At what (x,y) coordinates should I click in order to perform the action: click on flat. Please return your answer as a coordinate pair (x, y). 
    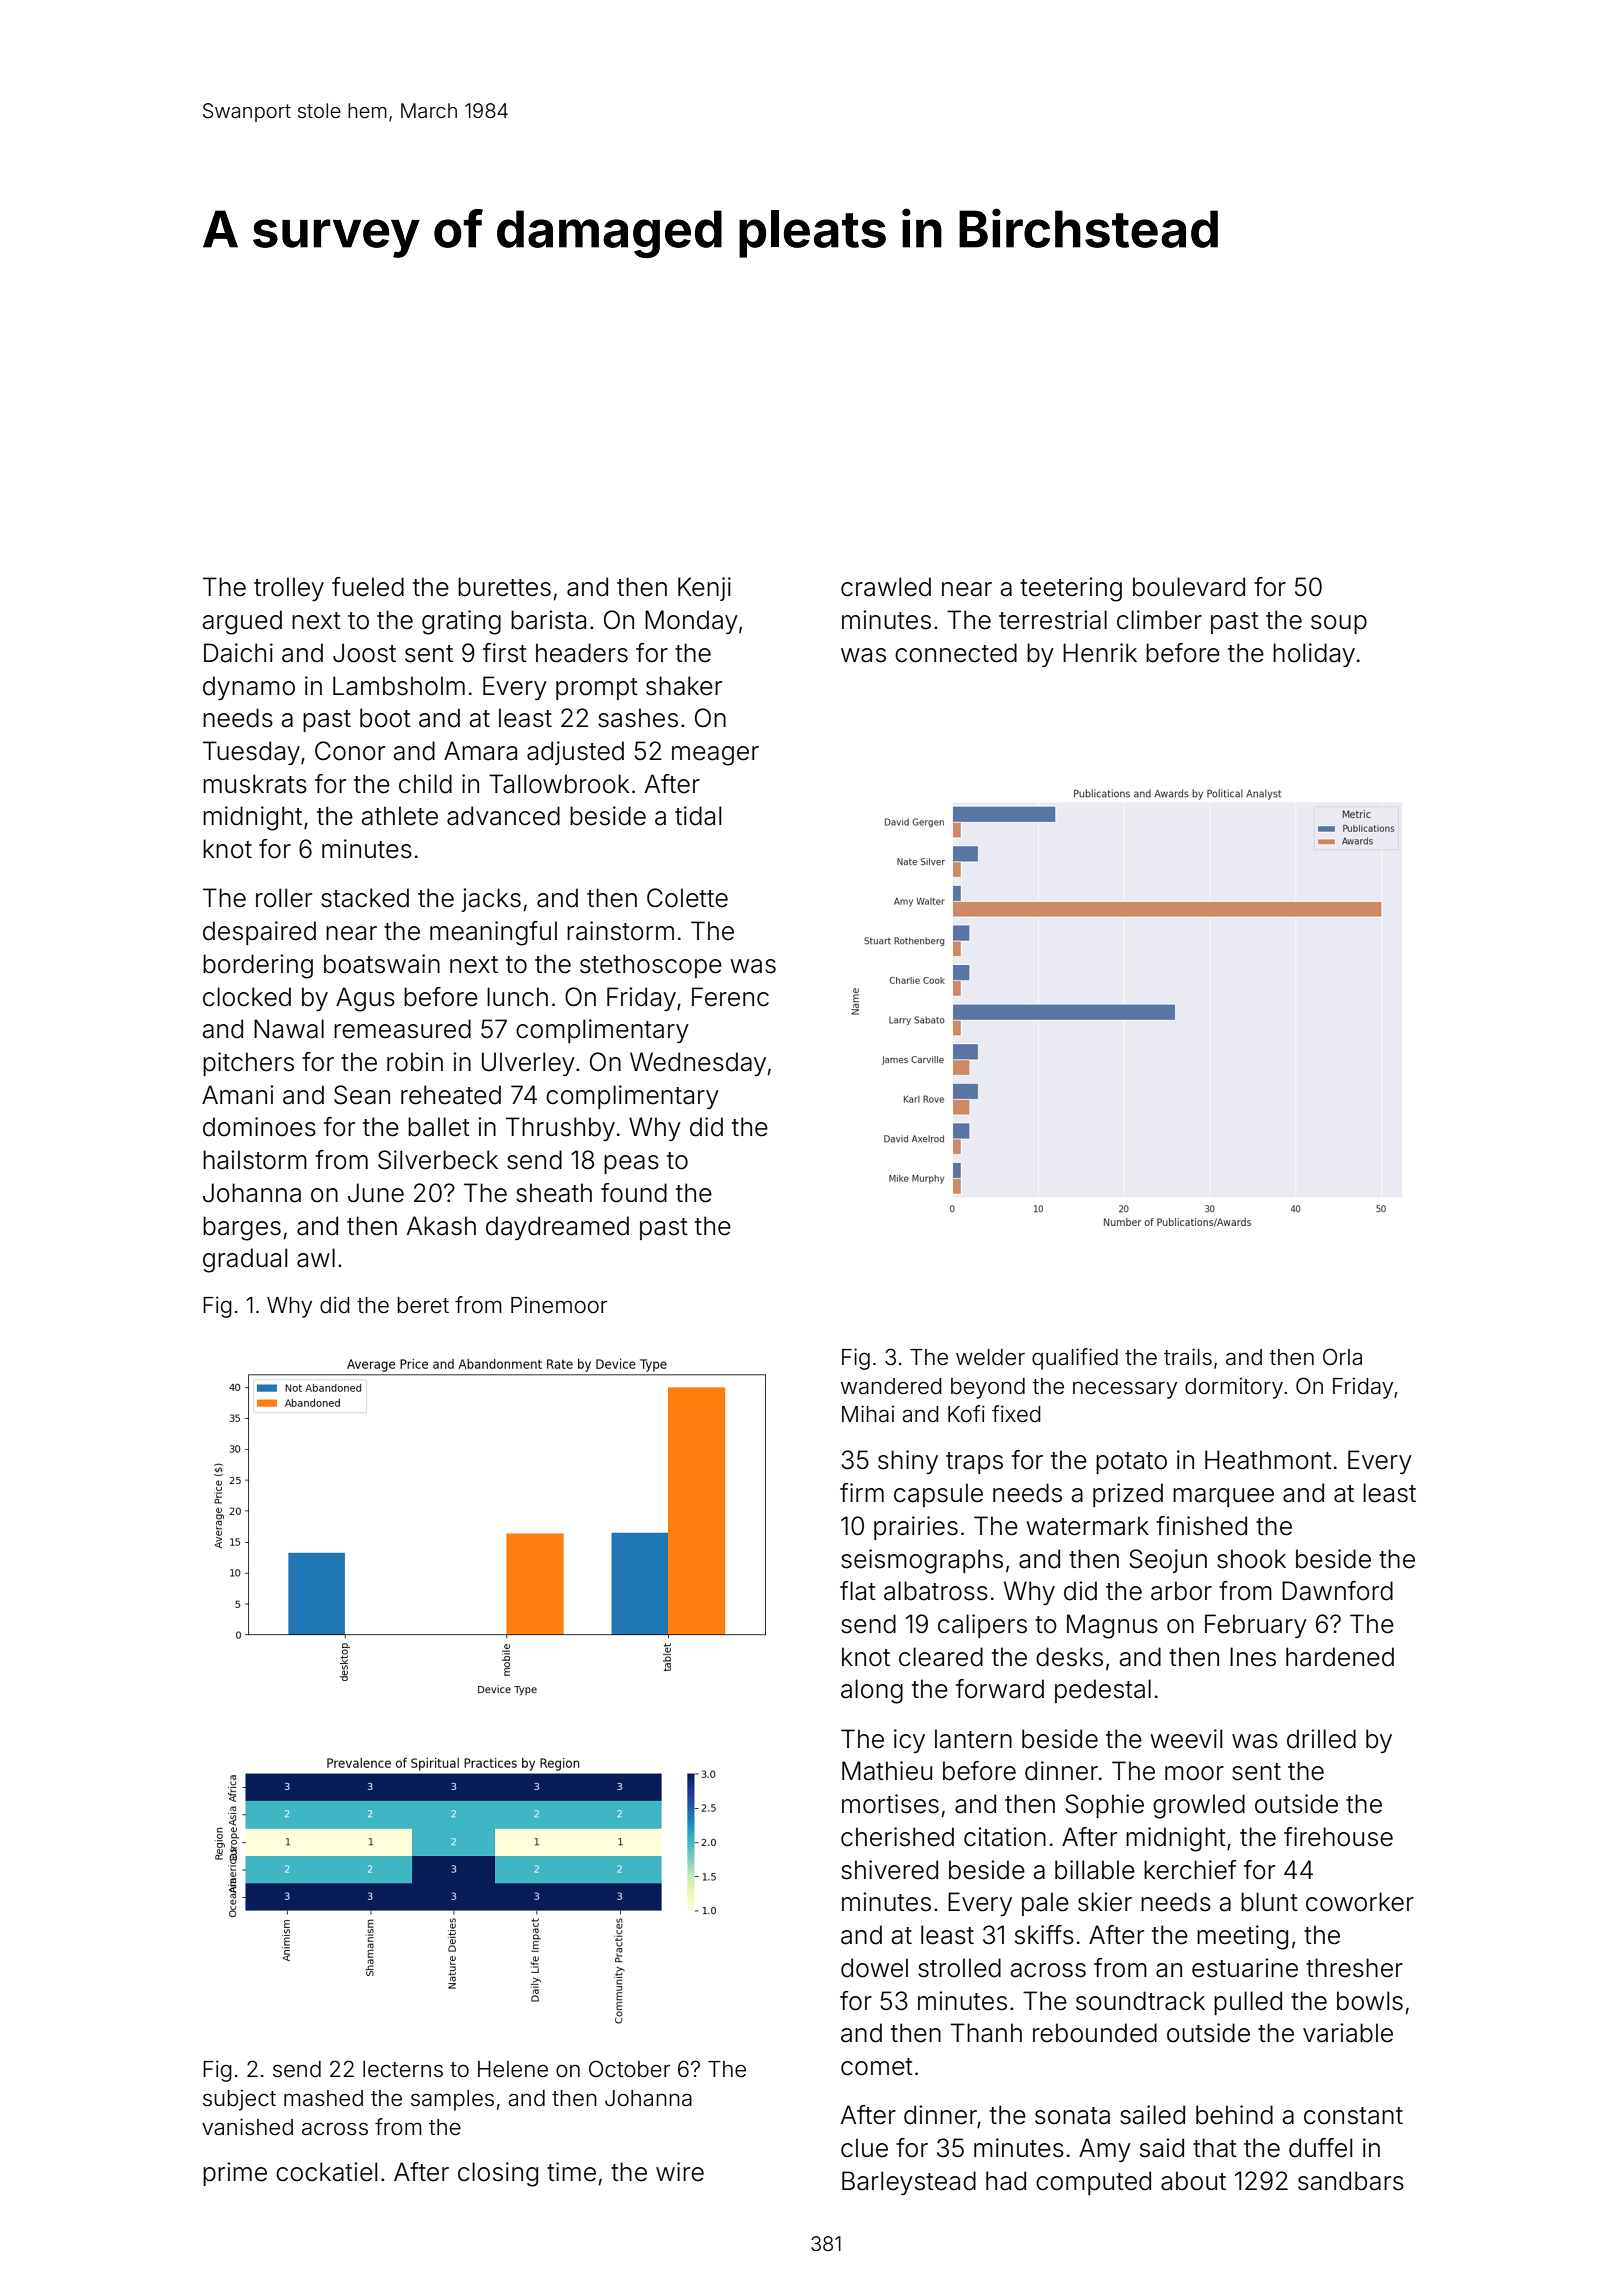
    Looking at the image, I should click on (858, 1591).
